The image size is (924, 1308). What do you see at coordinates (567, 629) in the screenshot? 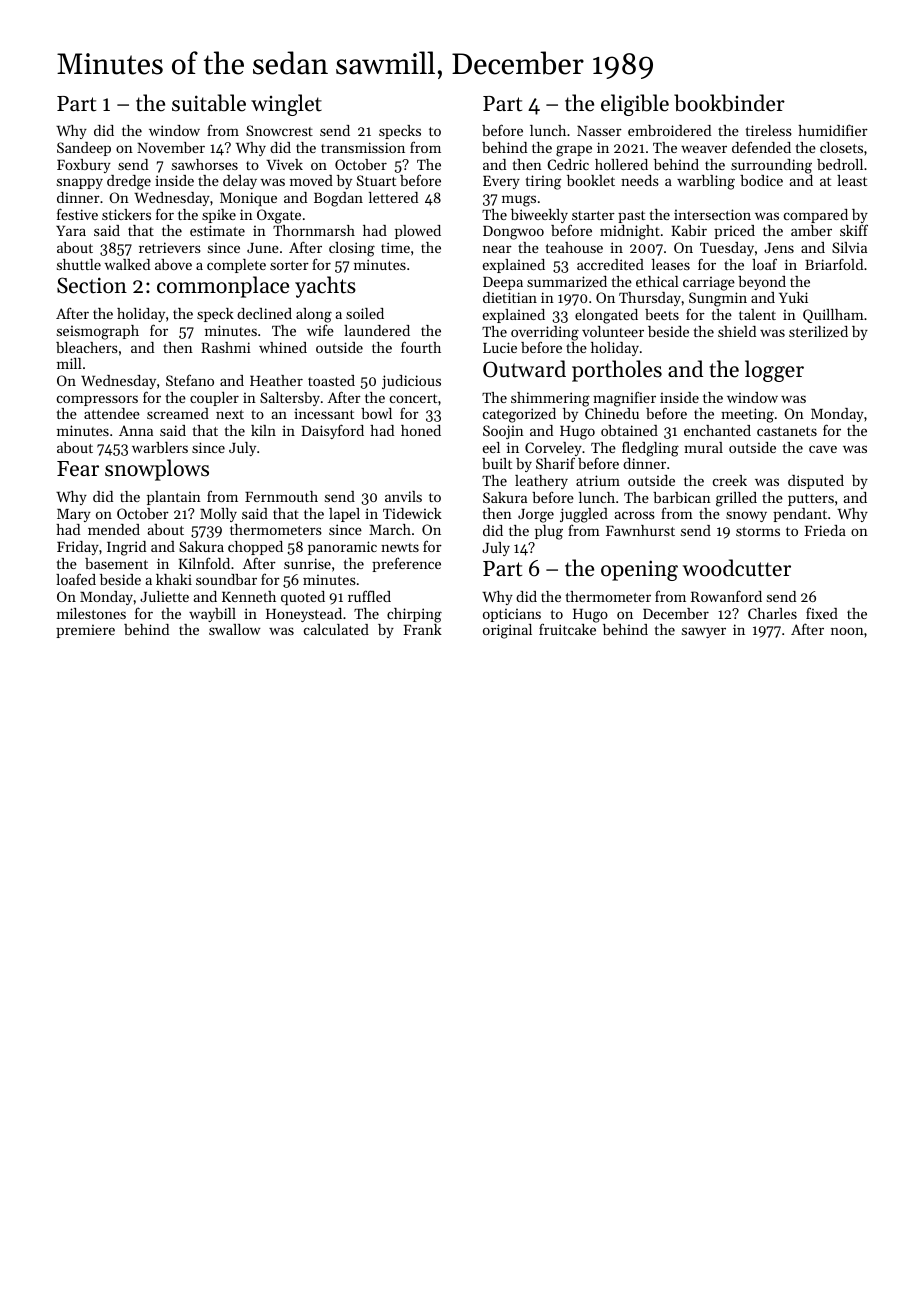
I see `fruitcake` at bounding box center [567, 629].
